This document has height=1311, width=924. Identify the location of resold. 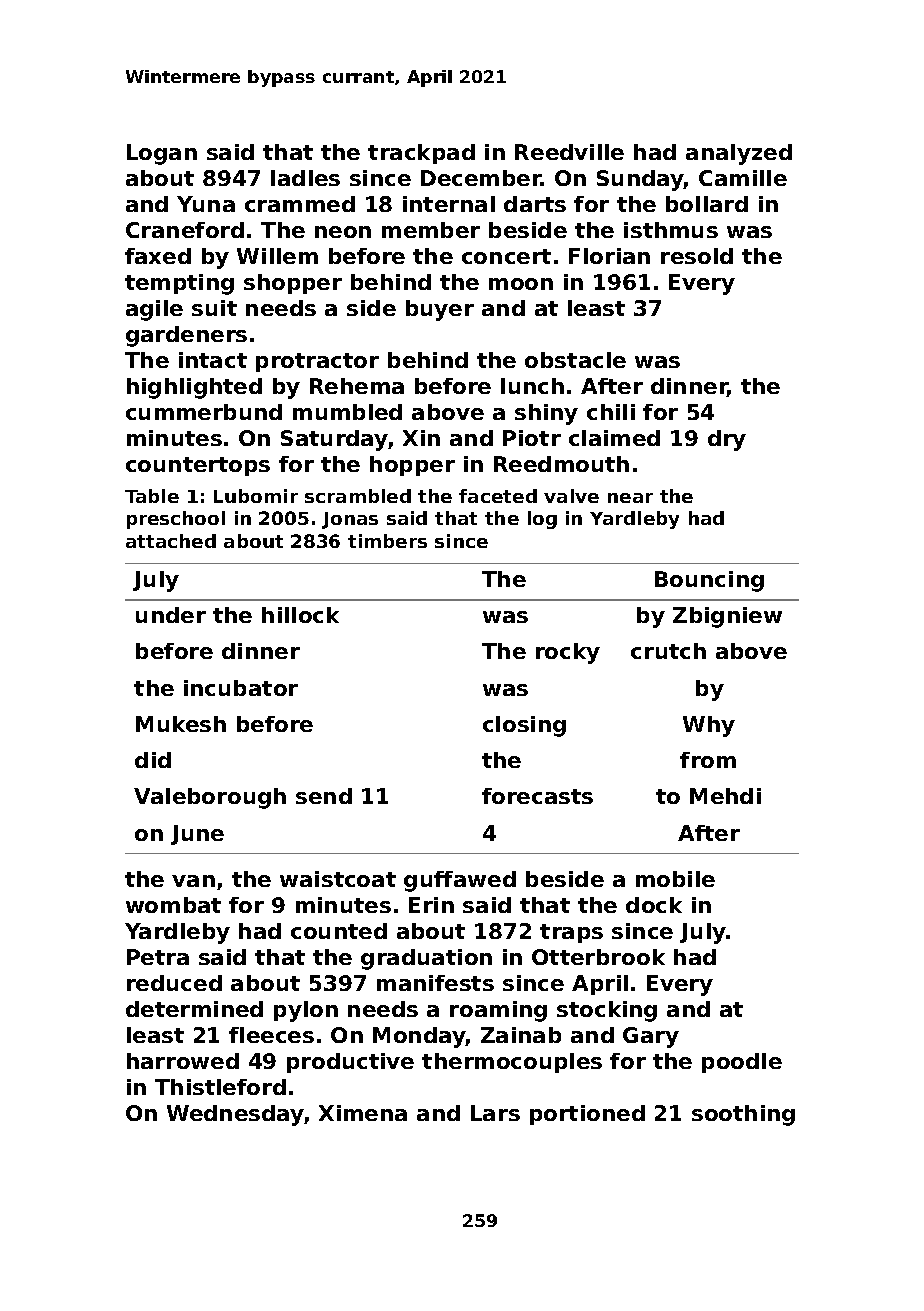
(697, 256).
